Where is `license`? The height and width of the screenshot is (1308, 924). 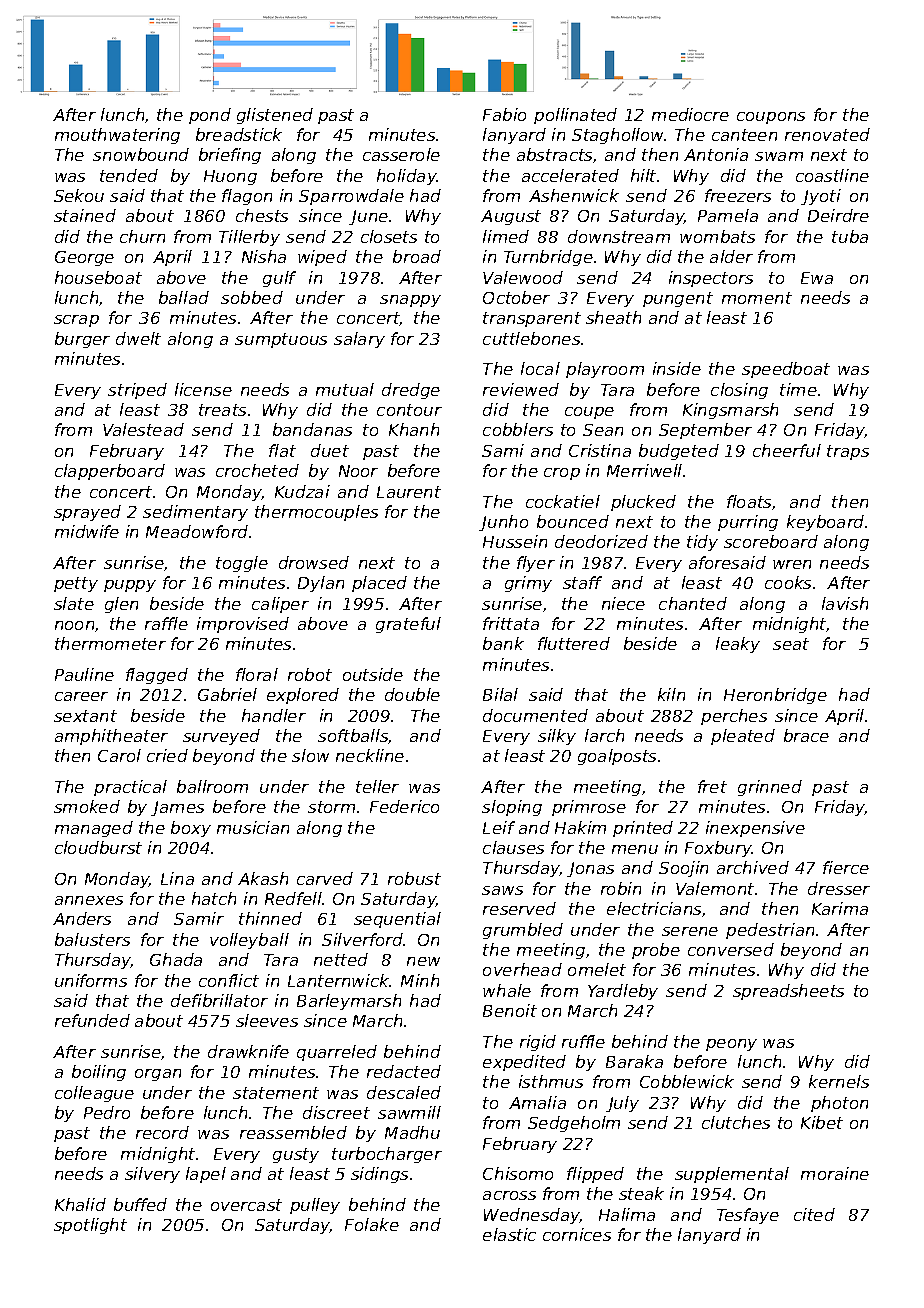
license is located at coordinates (203, 389).
